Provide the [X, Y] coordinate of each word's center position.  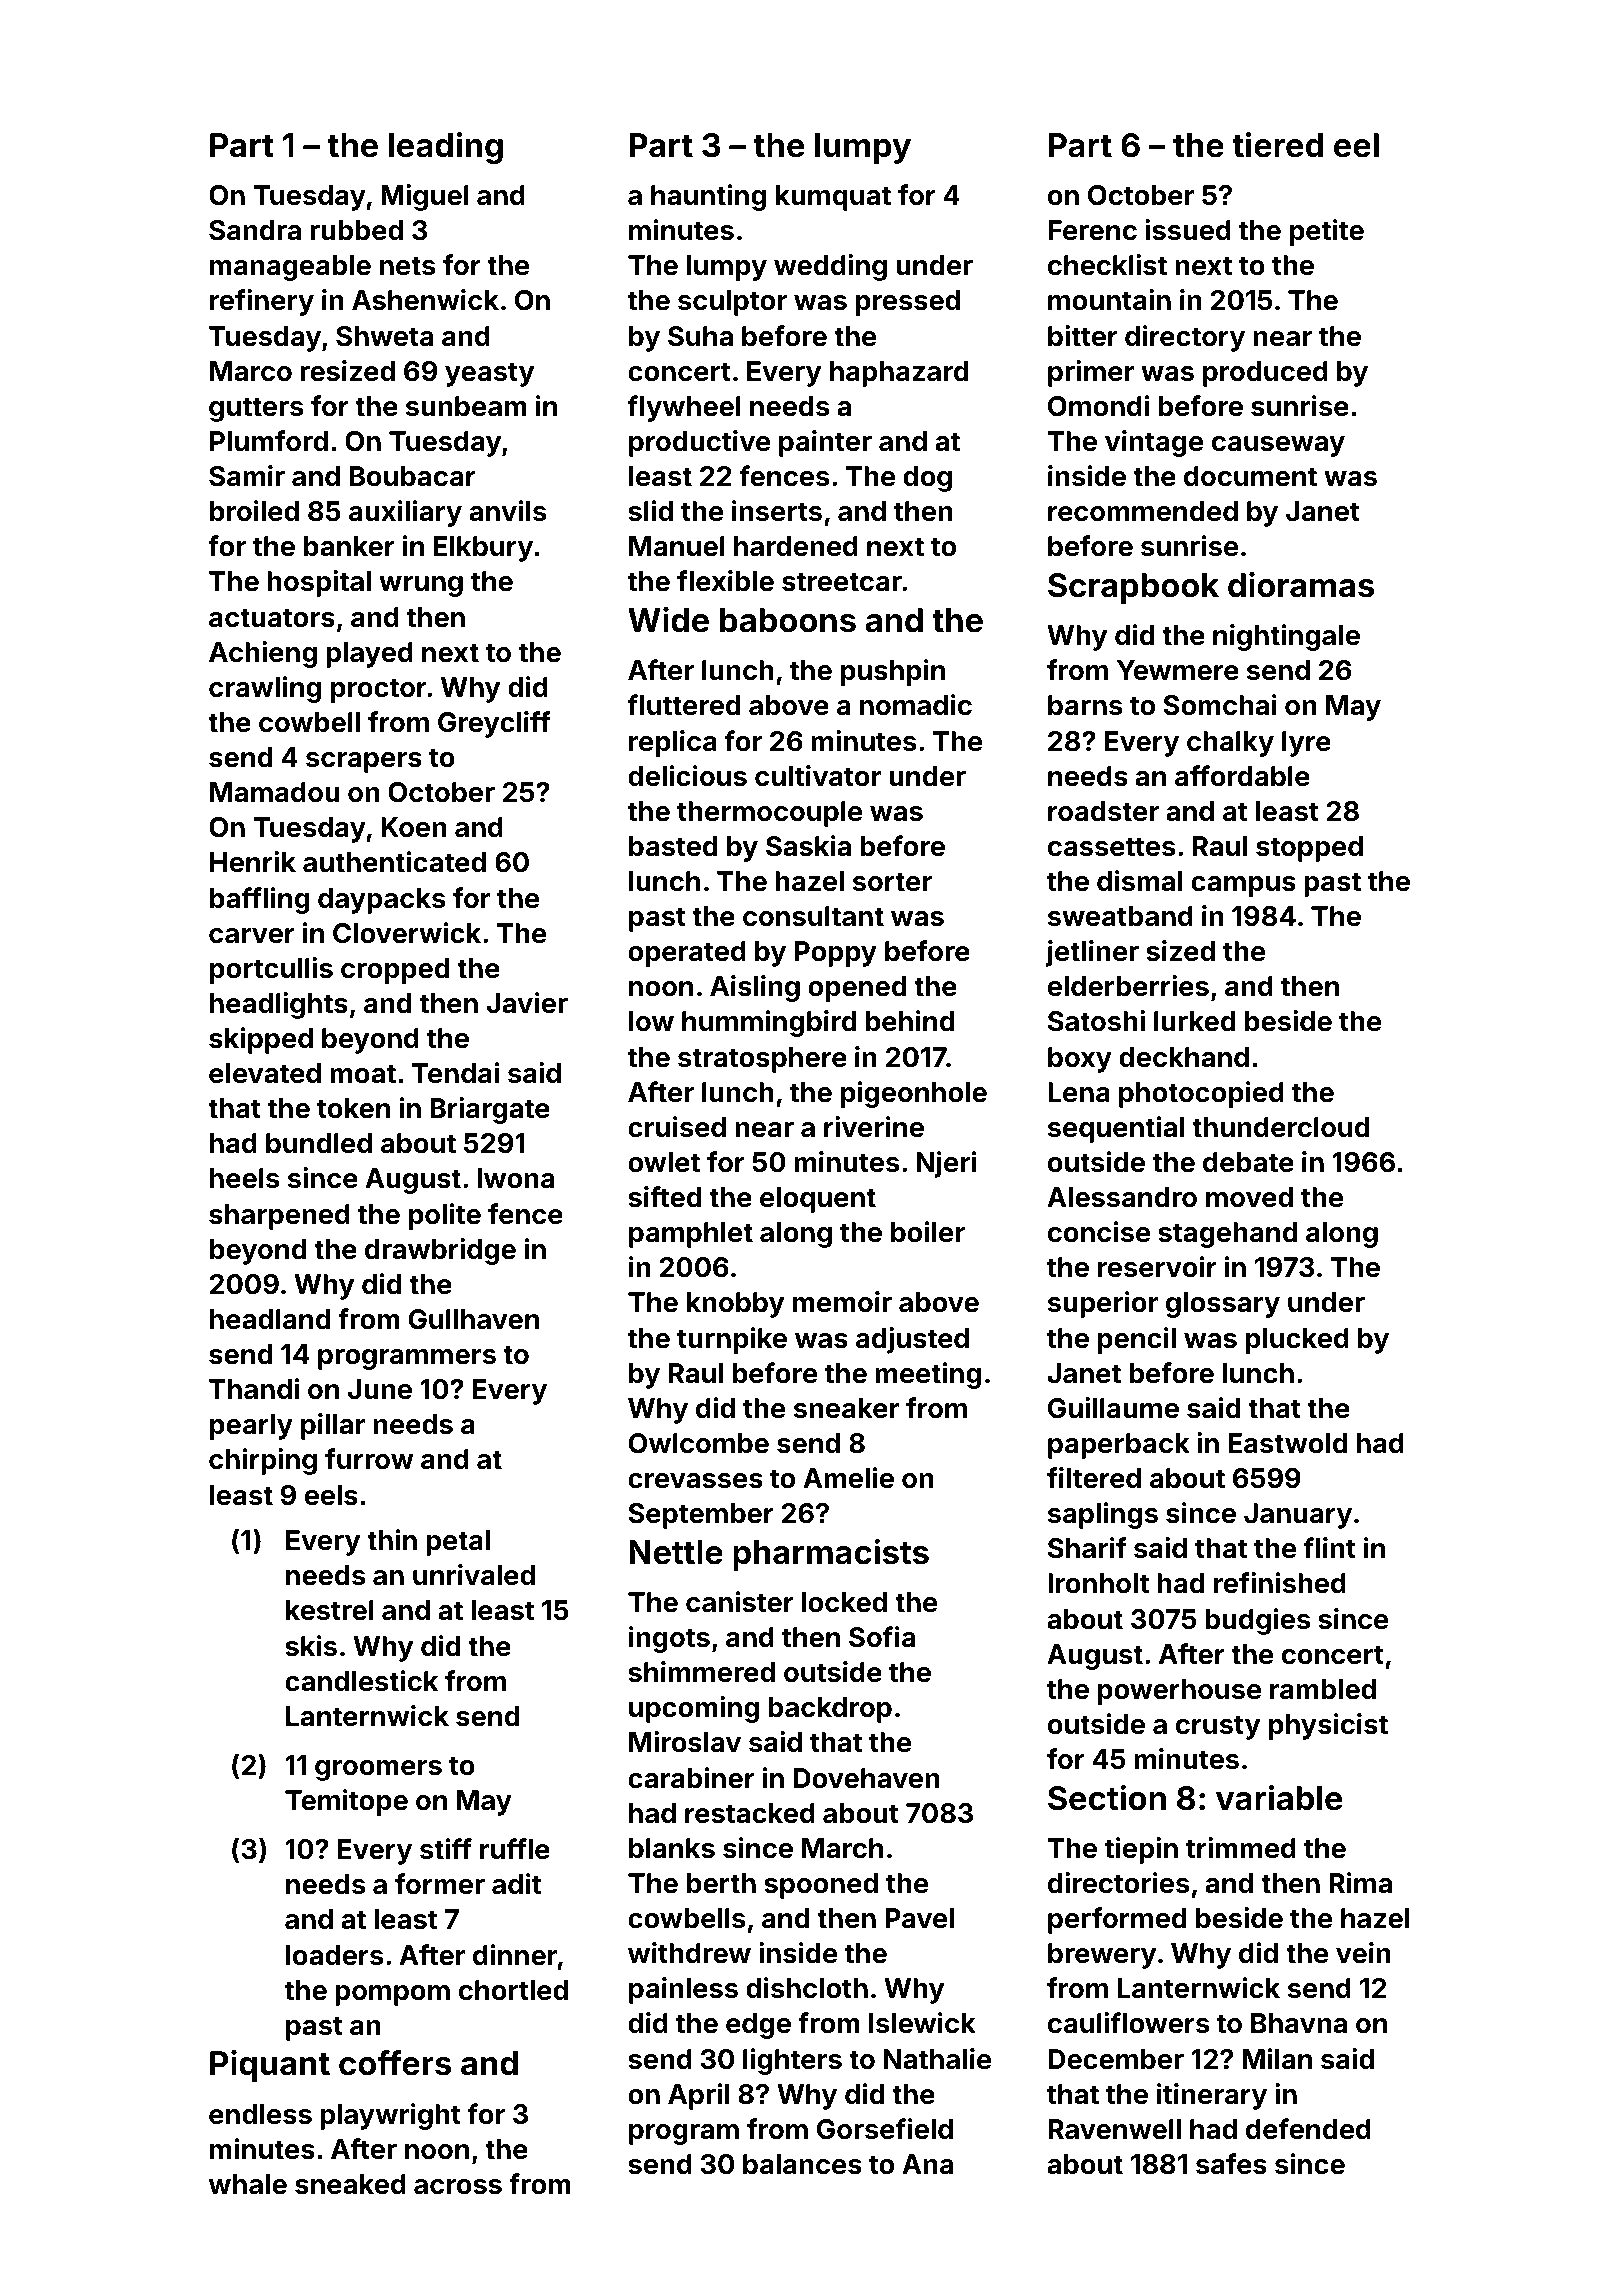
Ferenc [1092, 230]
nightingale [1286, 637]
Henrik [253, 862]
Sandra [255, 230]
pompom [392, 1995]
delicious [687, 776]
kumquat [833, 198]
